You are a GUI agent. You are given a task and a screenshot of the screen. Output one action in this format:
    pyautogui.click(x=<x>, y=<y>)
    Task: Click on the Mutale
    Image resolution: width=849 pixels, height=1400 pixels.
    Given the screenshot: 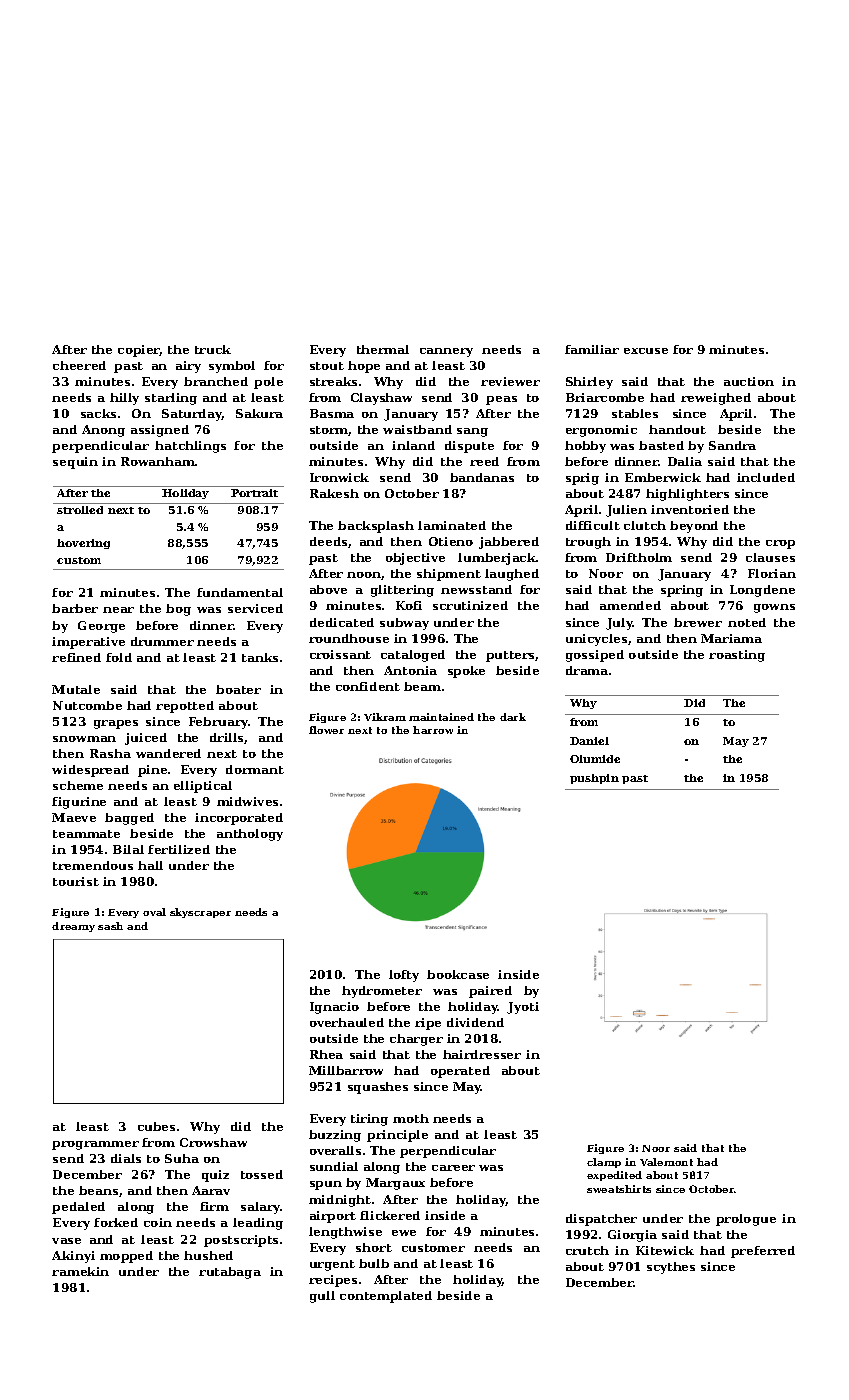 What is the action you would take?
    pyautogui.click(x=76, y=689)
